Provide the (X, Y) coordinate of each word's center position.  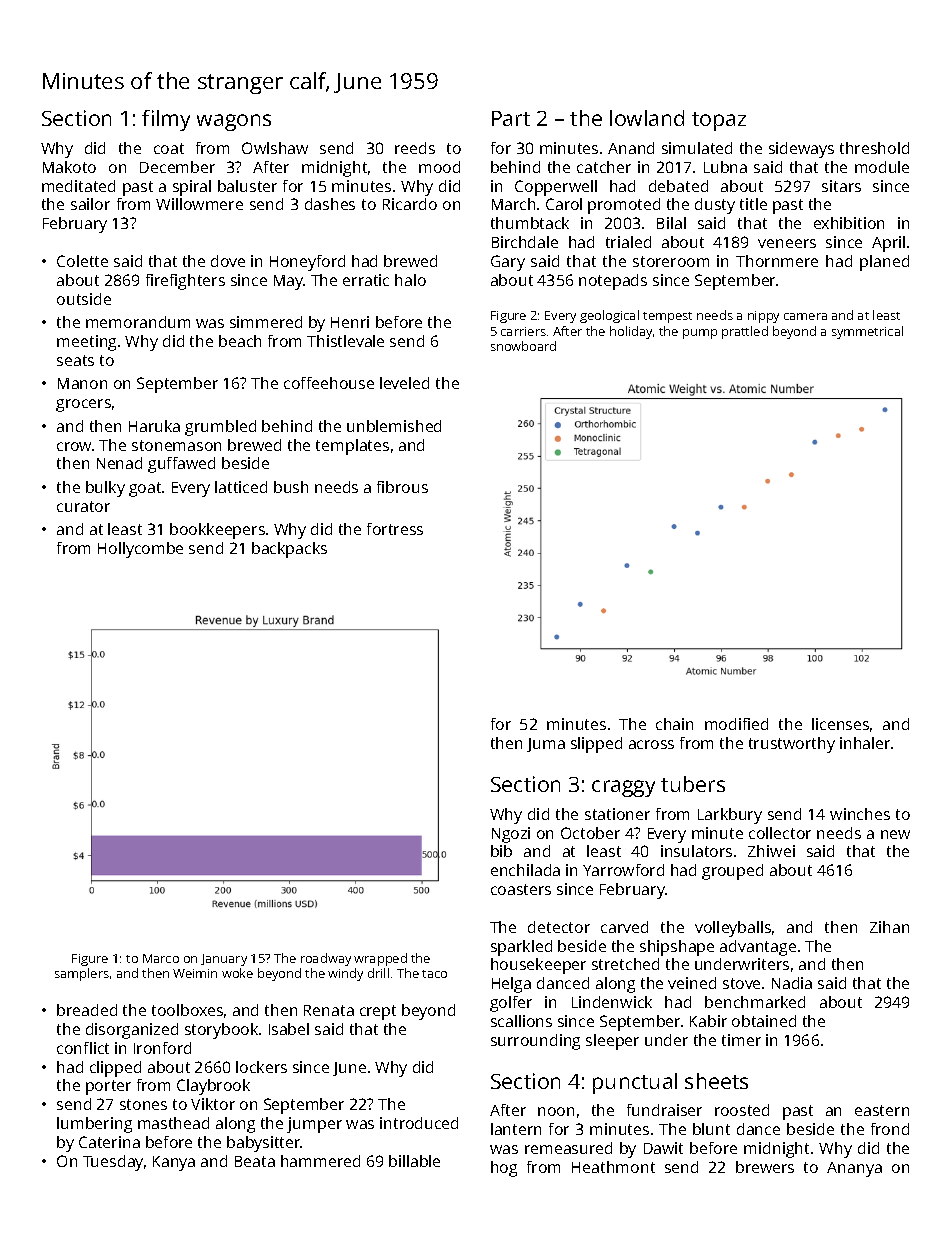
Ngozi (511, 835)
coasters (521, 889)
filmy (166, 120)
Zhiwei (771, 851)
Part (511, 118)
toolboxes (187, 1010)
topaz (719, 121)
